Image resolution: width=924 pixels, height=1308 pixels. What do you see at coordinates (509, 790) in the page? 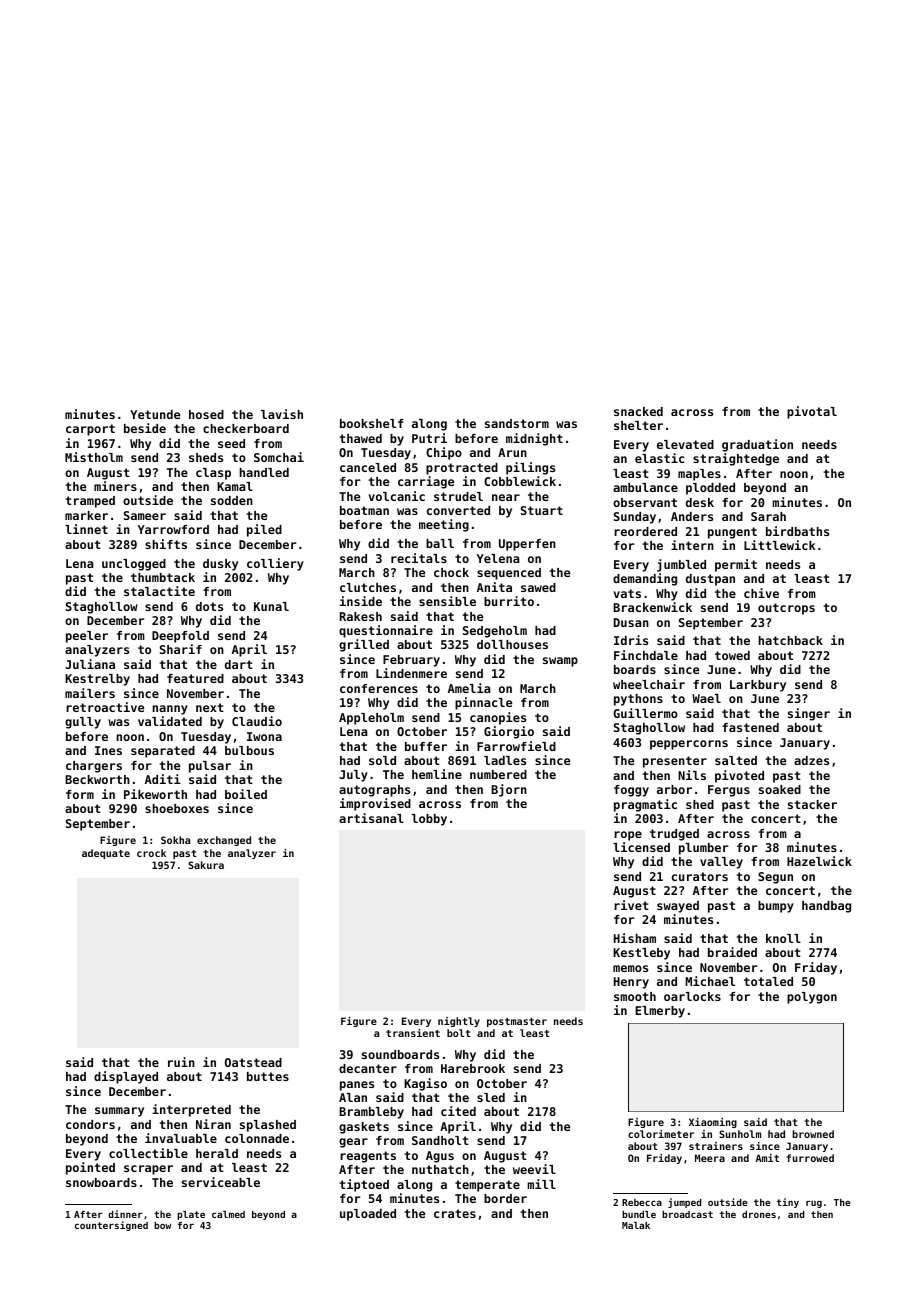
I see `Bjorn` at bounding box center [509, 790].
